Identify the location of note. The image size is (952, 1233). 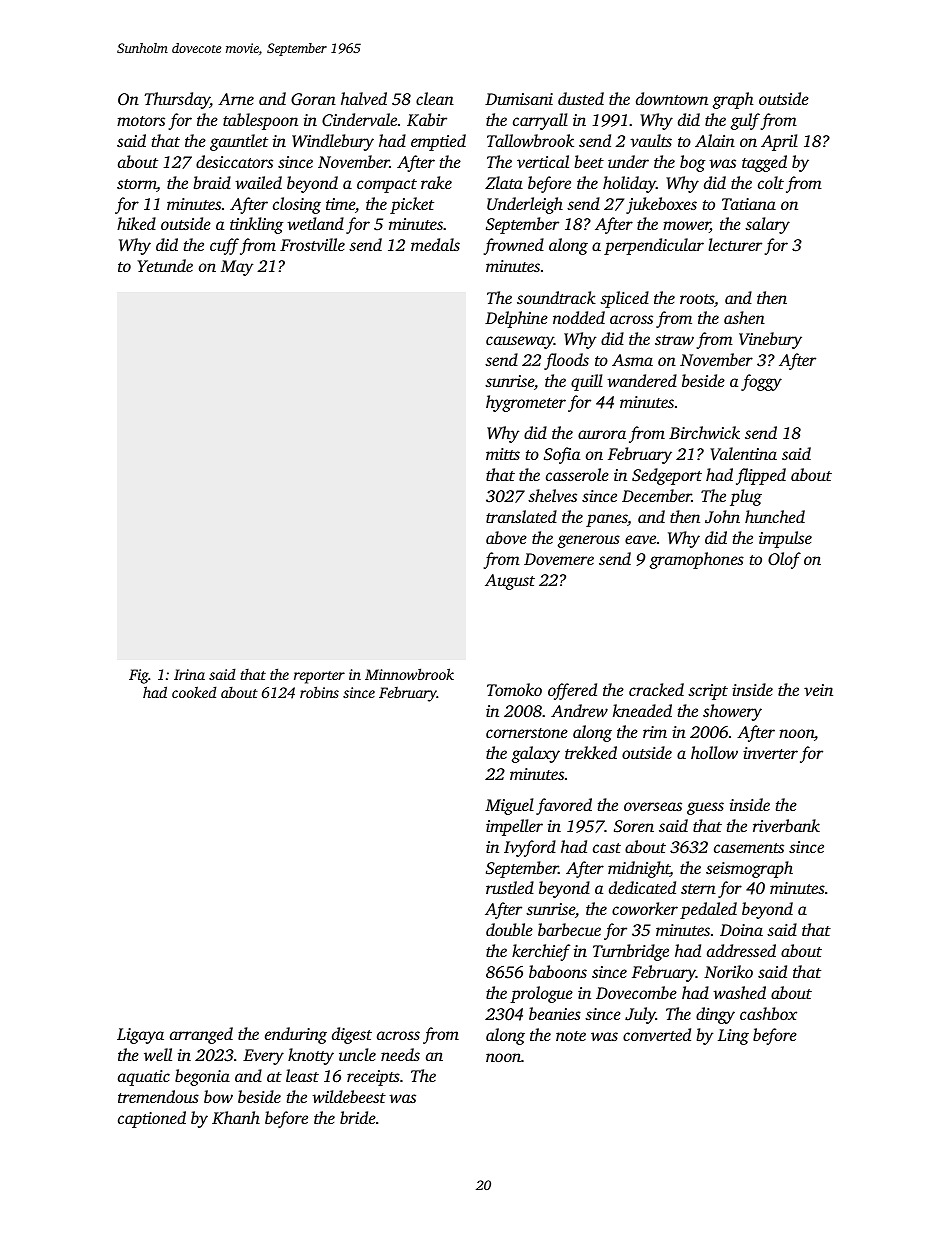
(571, 1036).
